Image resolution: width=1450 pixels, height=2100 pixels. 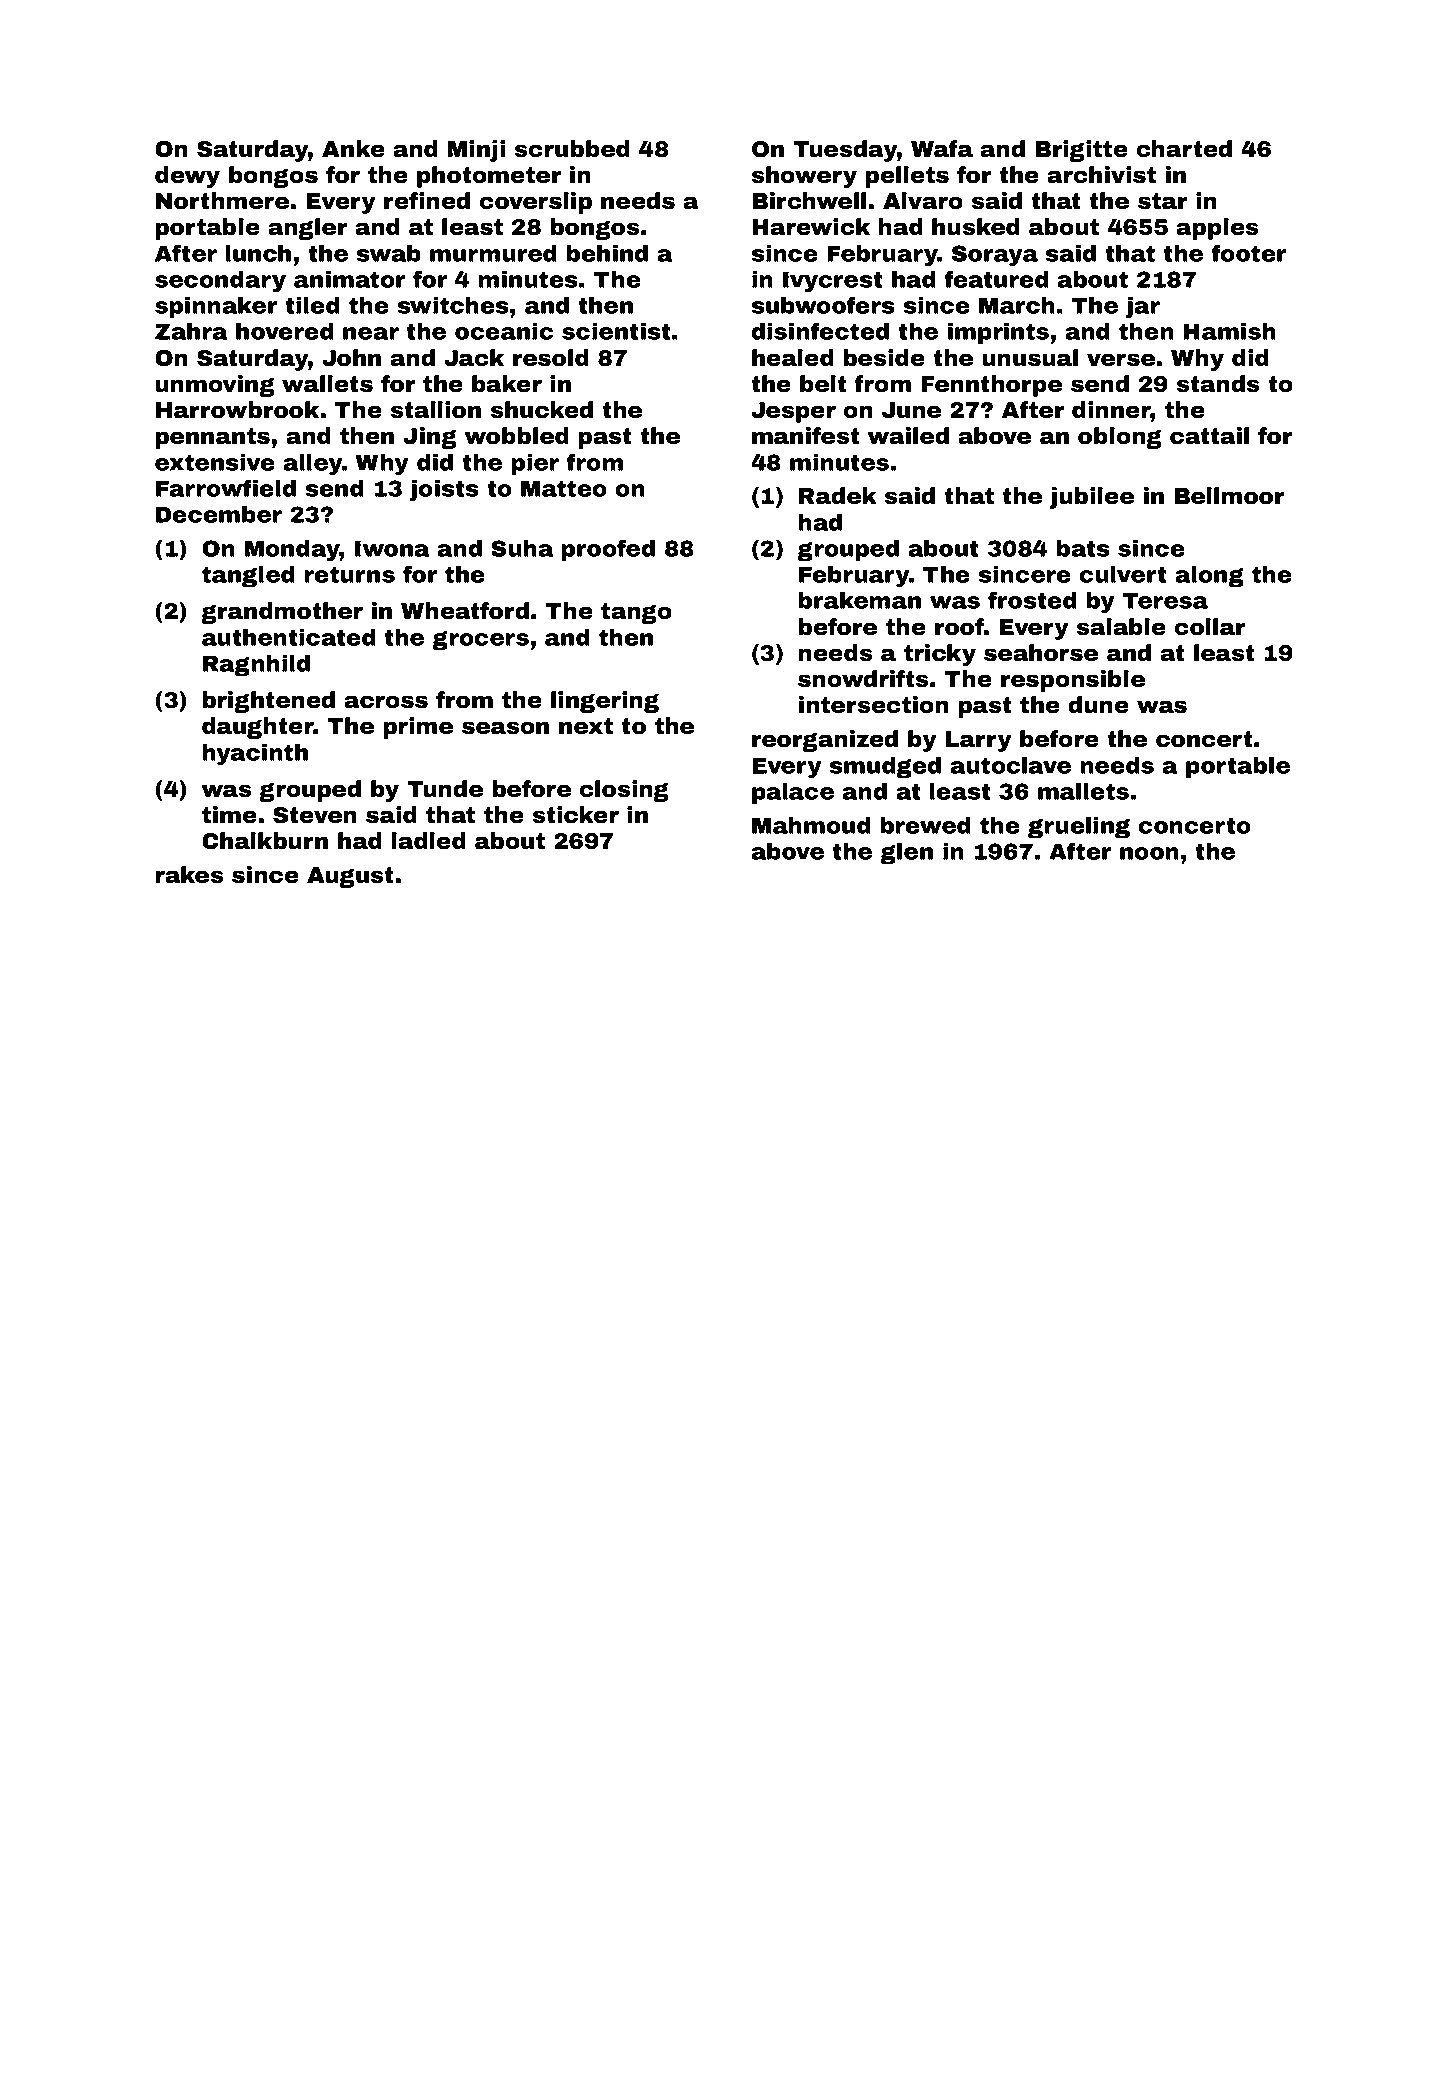 I want to click on tangled, so click(x=248, y=577).
